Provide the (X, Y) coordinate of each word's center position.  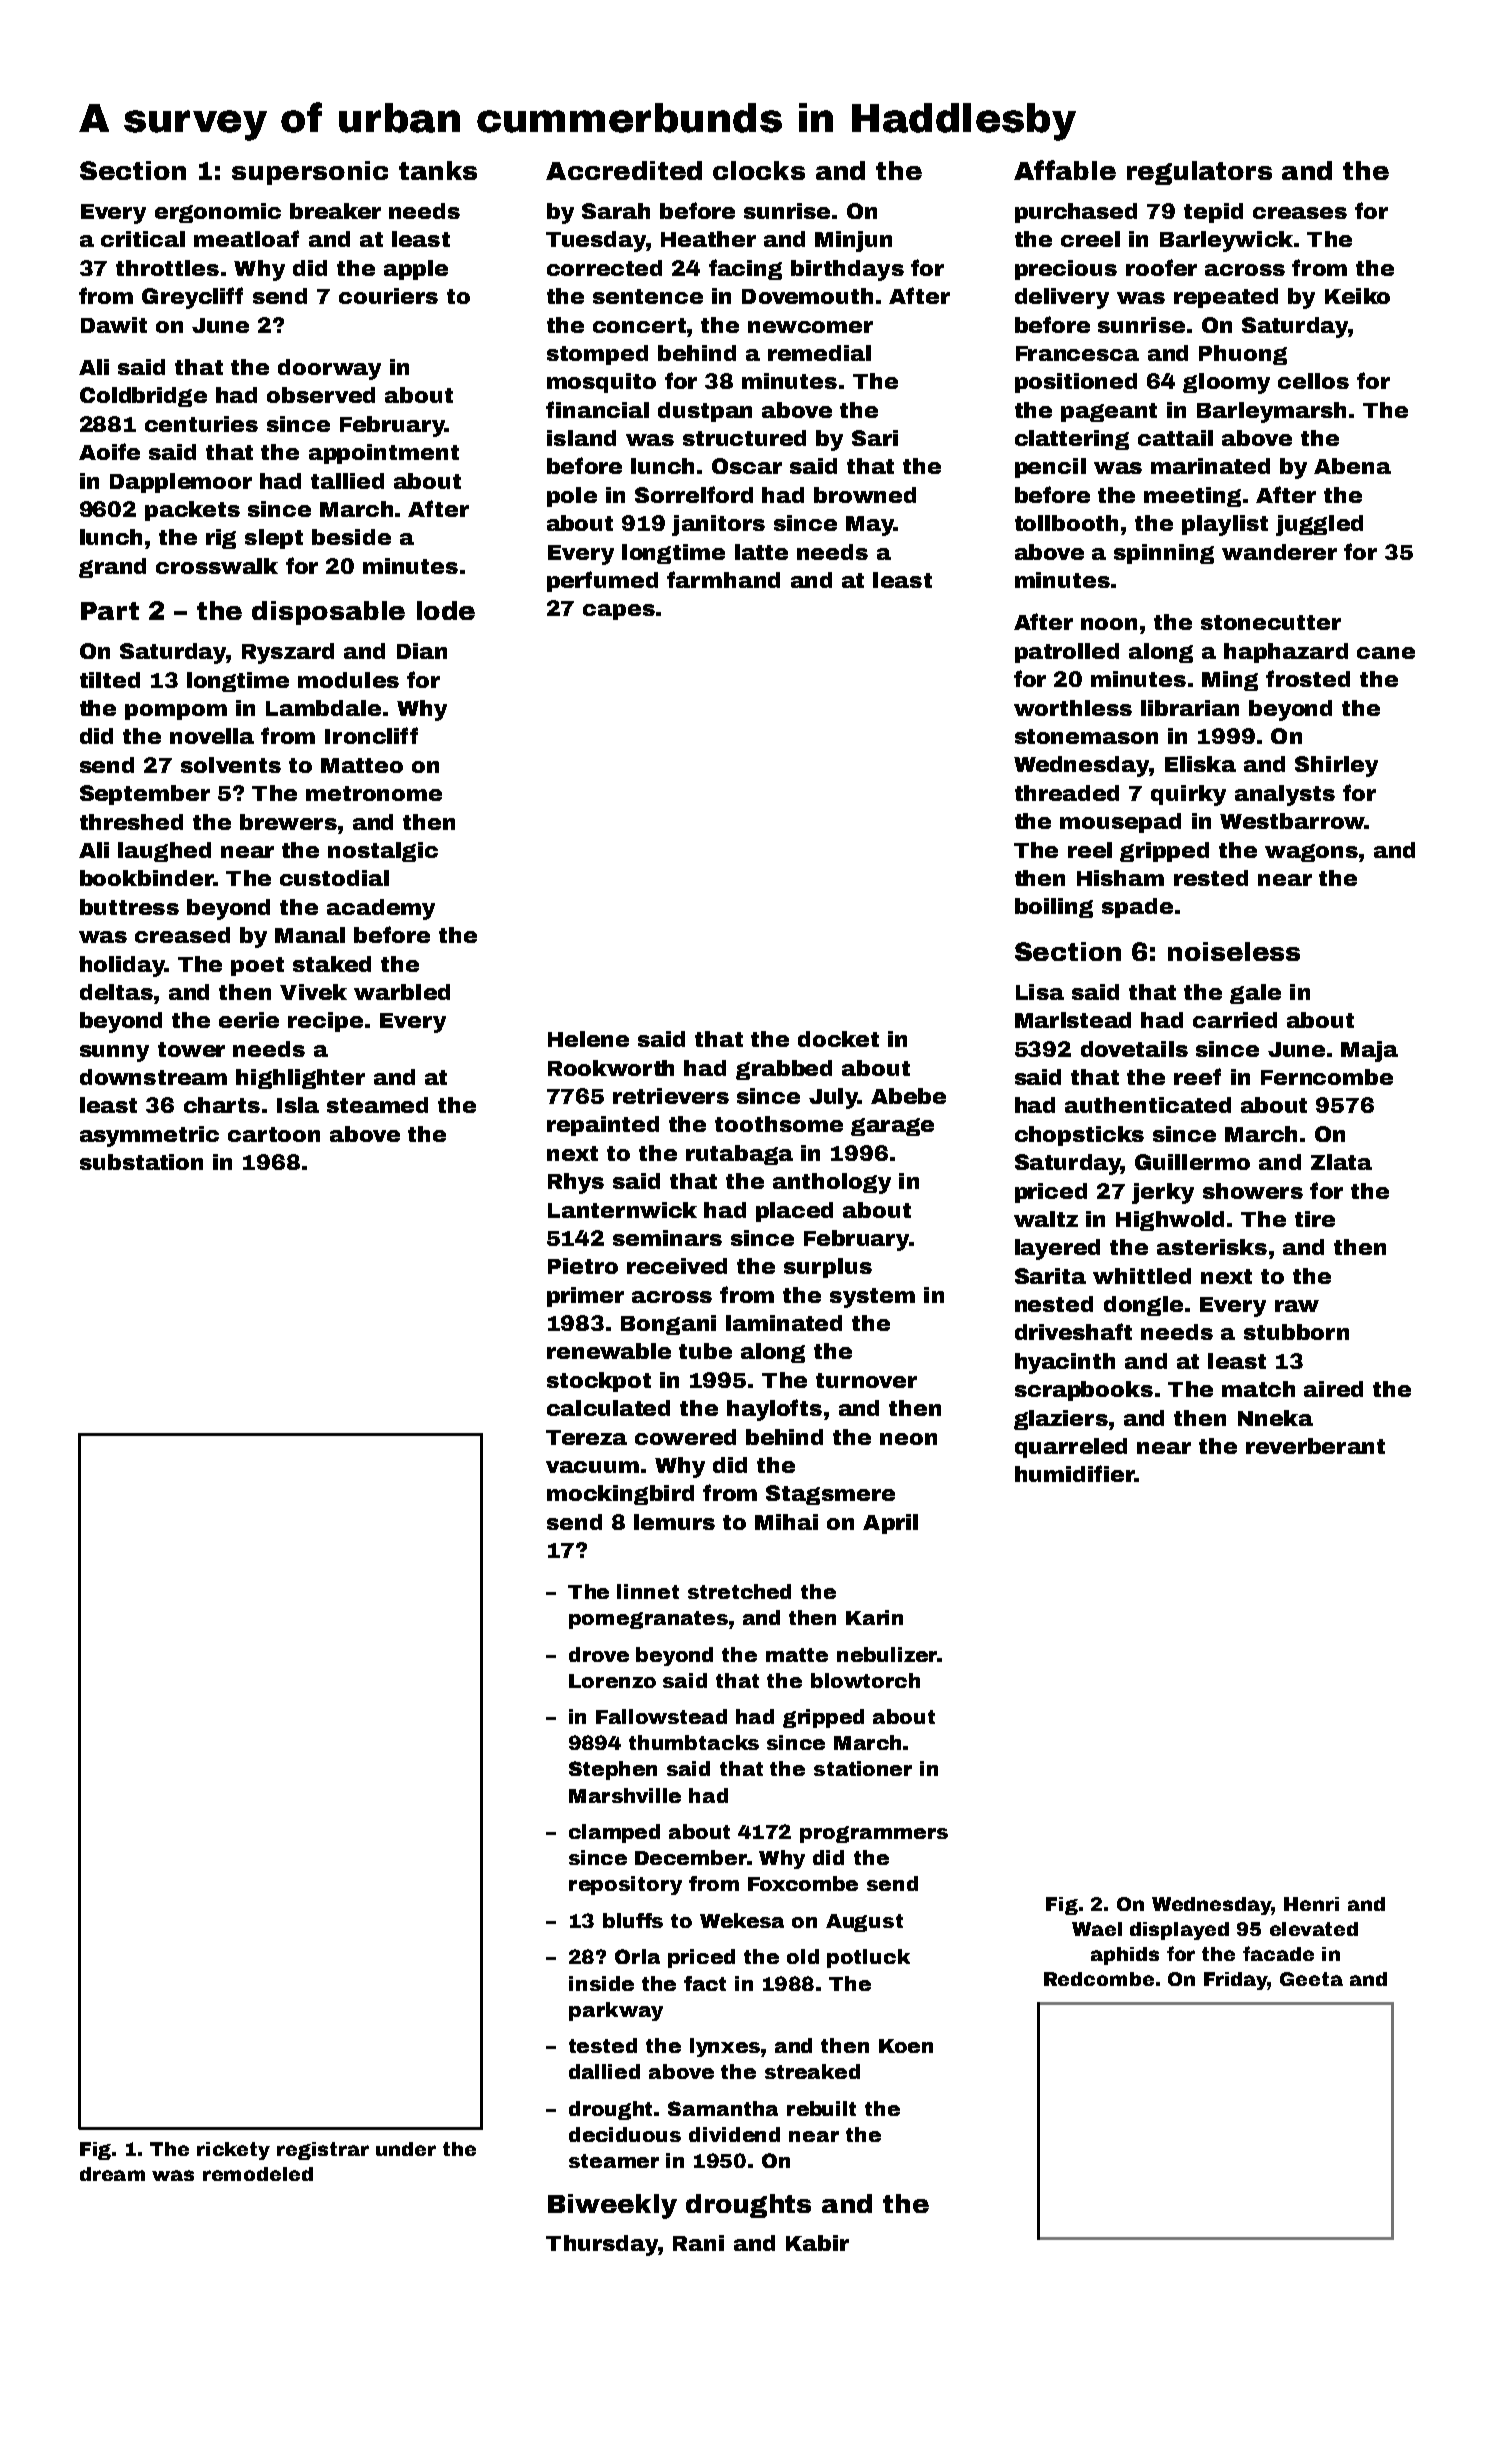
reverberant (1315, 1446)
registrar (323, 2151)
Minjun (853, 241)
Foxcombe (803, 1883)
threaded (1067, 793)
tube (705, 1351)
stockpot (599, 1382)
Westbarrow (1292, 821)
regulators (1199, 173)
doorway (329, 369)
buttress (129, 907)
